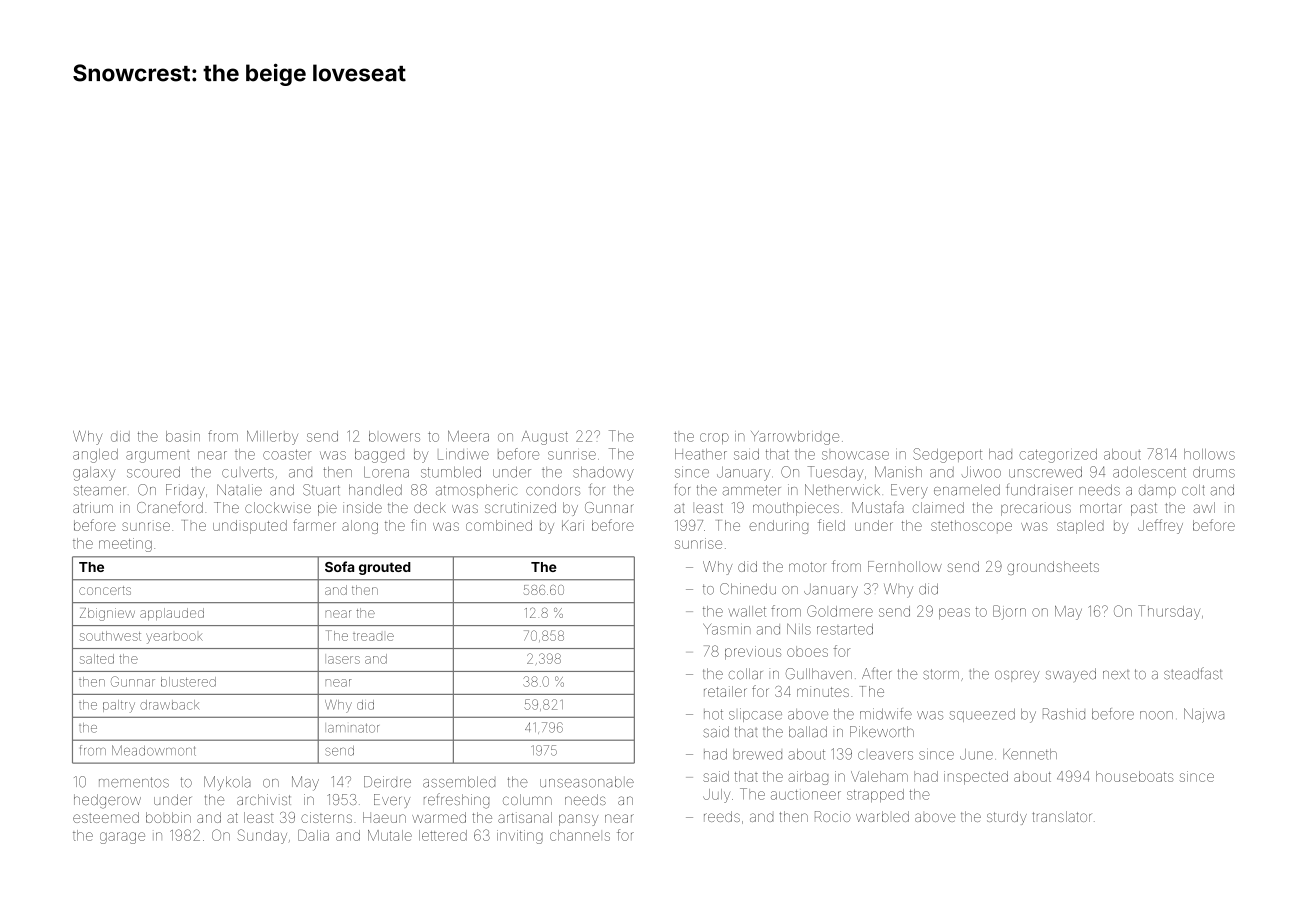 Image resolution: width=1308 pixels, height=924 pixels. Describe the element at coordinates (373, 637) in the screenshot. I see `treadle` at that location.
